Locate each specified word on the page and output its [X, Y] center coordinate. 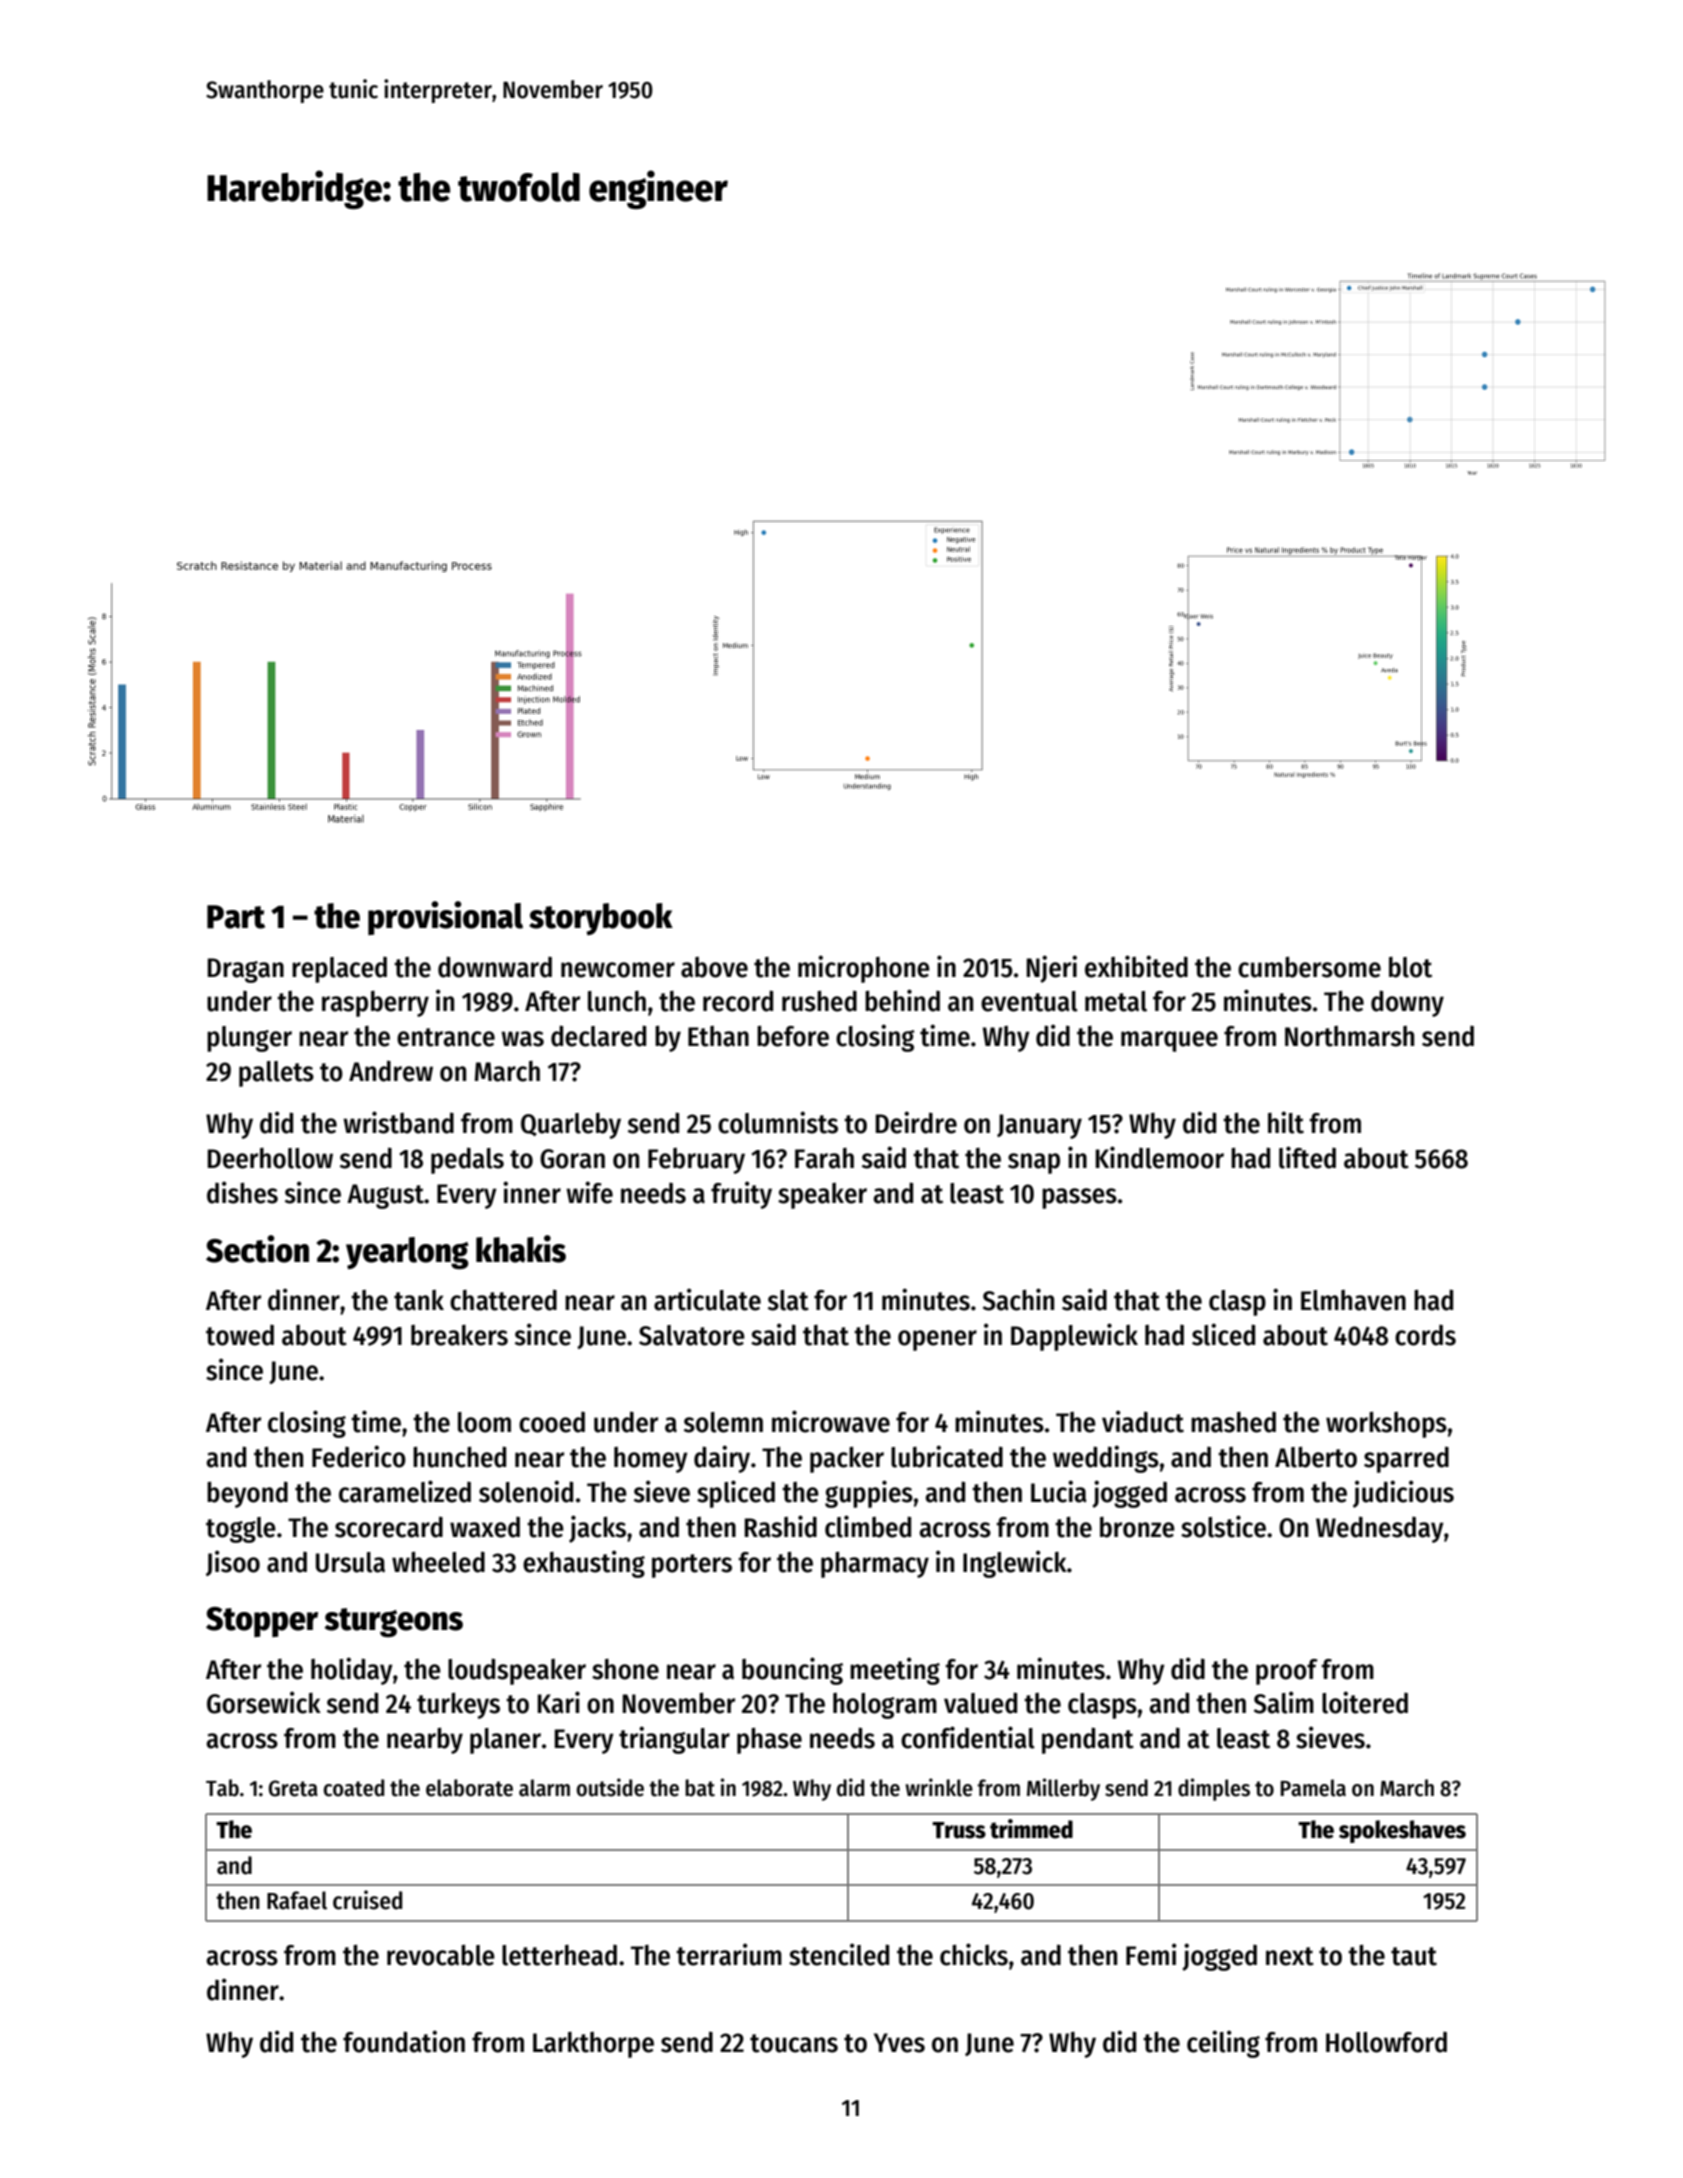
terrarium [729, 1954]
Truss [959, 1830]
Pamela [1313, 1788]
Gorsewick [264, 1702]
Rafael [297, 1900]
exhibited [1136, 966]
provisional [445, 918]
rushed [819, 1001]
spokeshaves [1402, 1831]
